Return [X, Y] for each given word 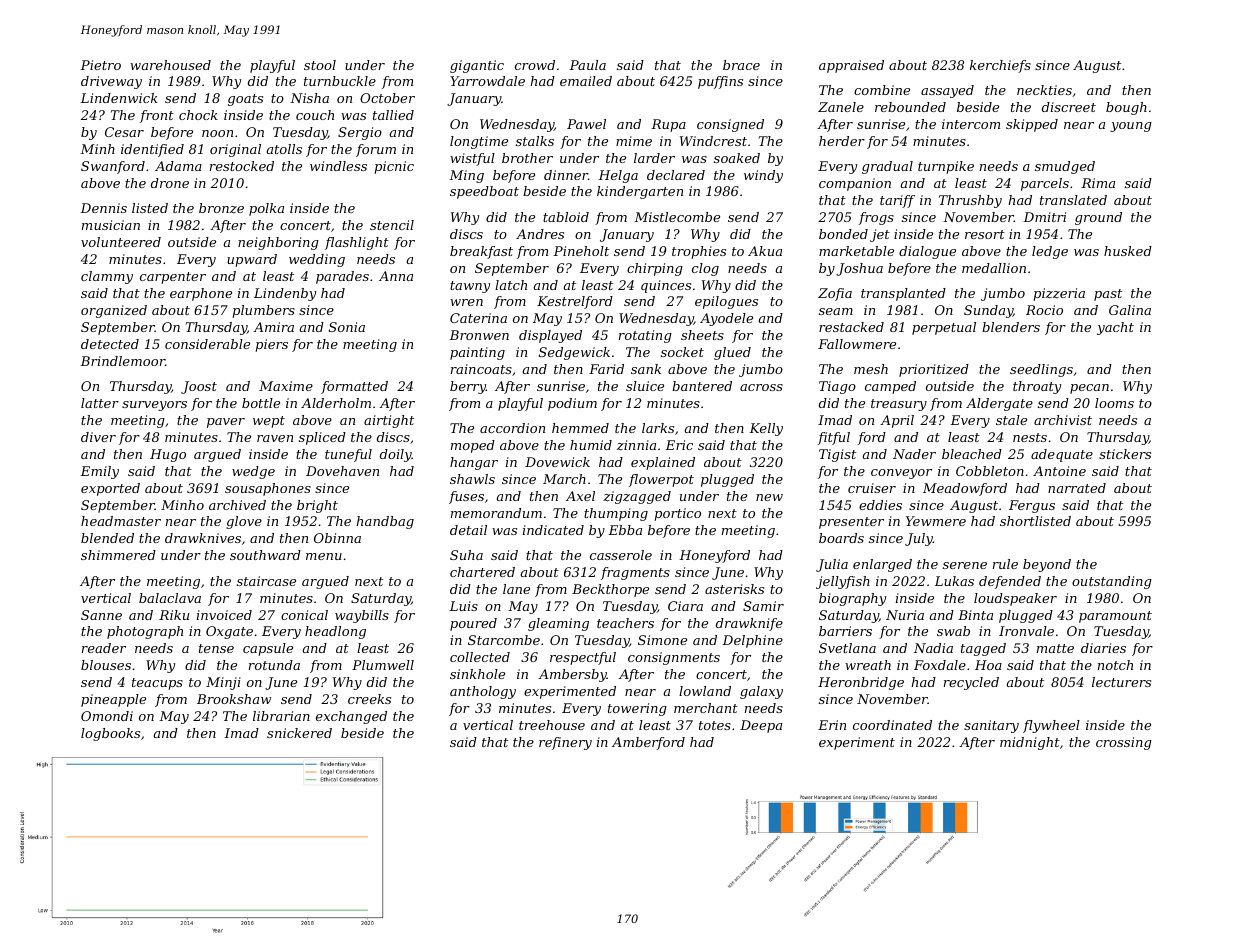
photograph [145, 632]
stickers [1125, 454]
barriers [845, 631]
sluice [645, 386]
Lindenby [285, 294]
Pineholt [581, 251]
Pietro [100, 65]
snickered [299, 733]
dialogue [927, 252]
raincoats [481, 369]
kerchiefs [1000, 66]
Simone [662, 640]
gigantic [477, 66]
